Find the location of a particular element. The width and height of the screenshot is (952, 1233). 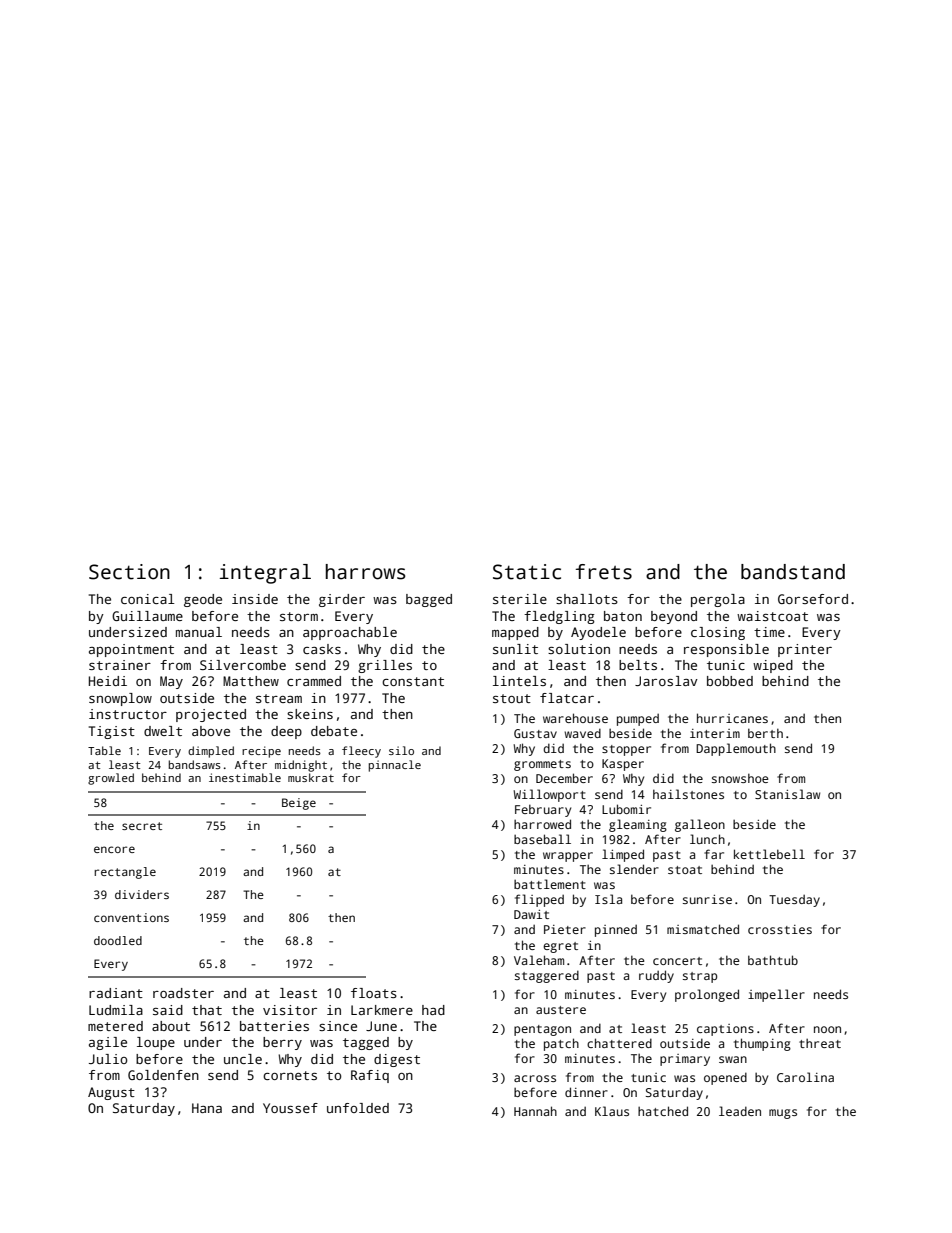

integral is located at coordinates (265, 574).
